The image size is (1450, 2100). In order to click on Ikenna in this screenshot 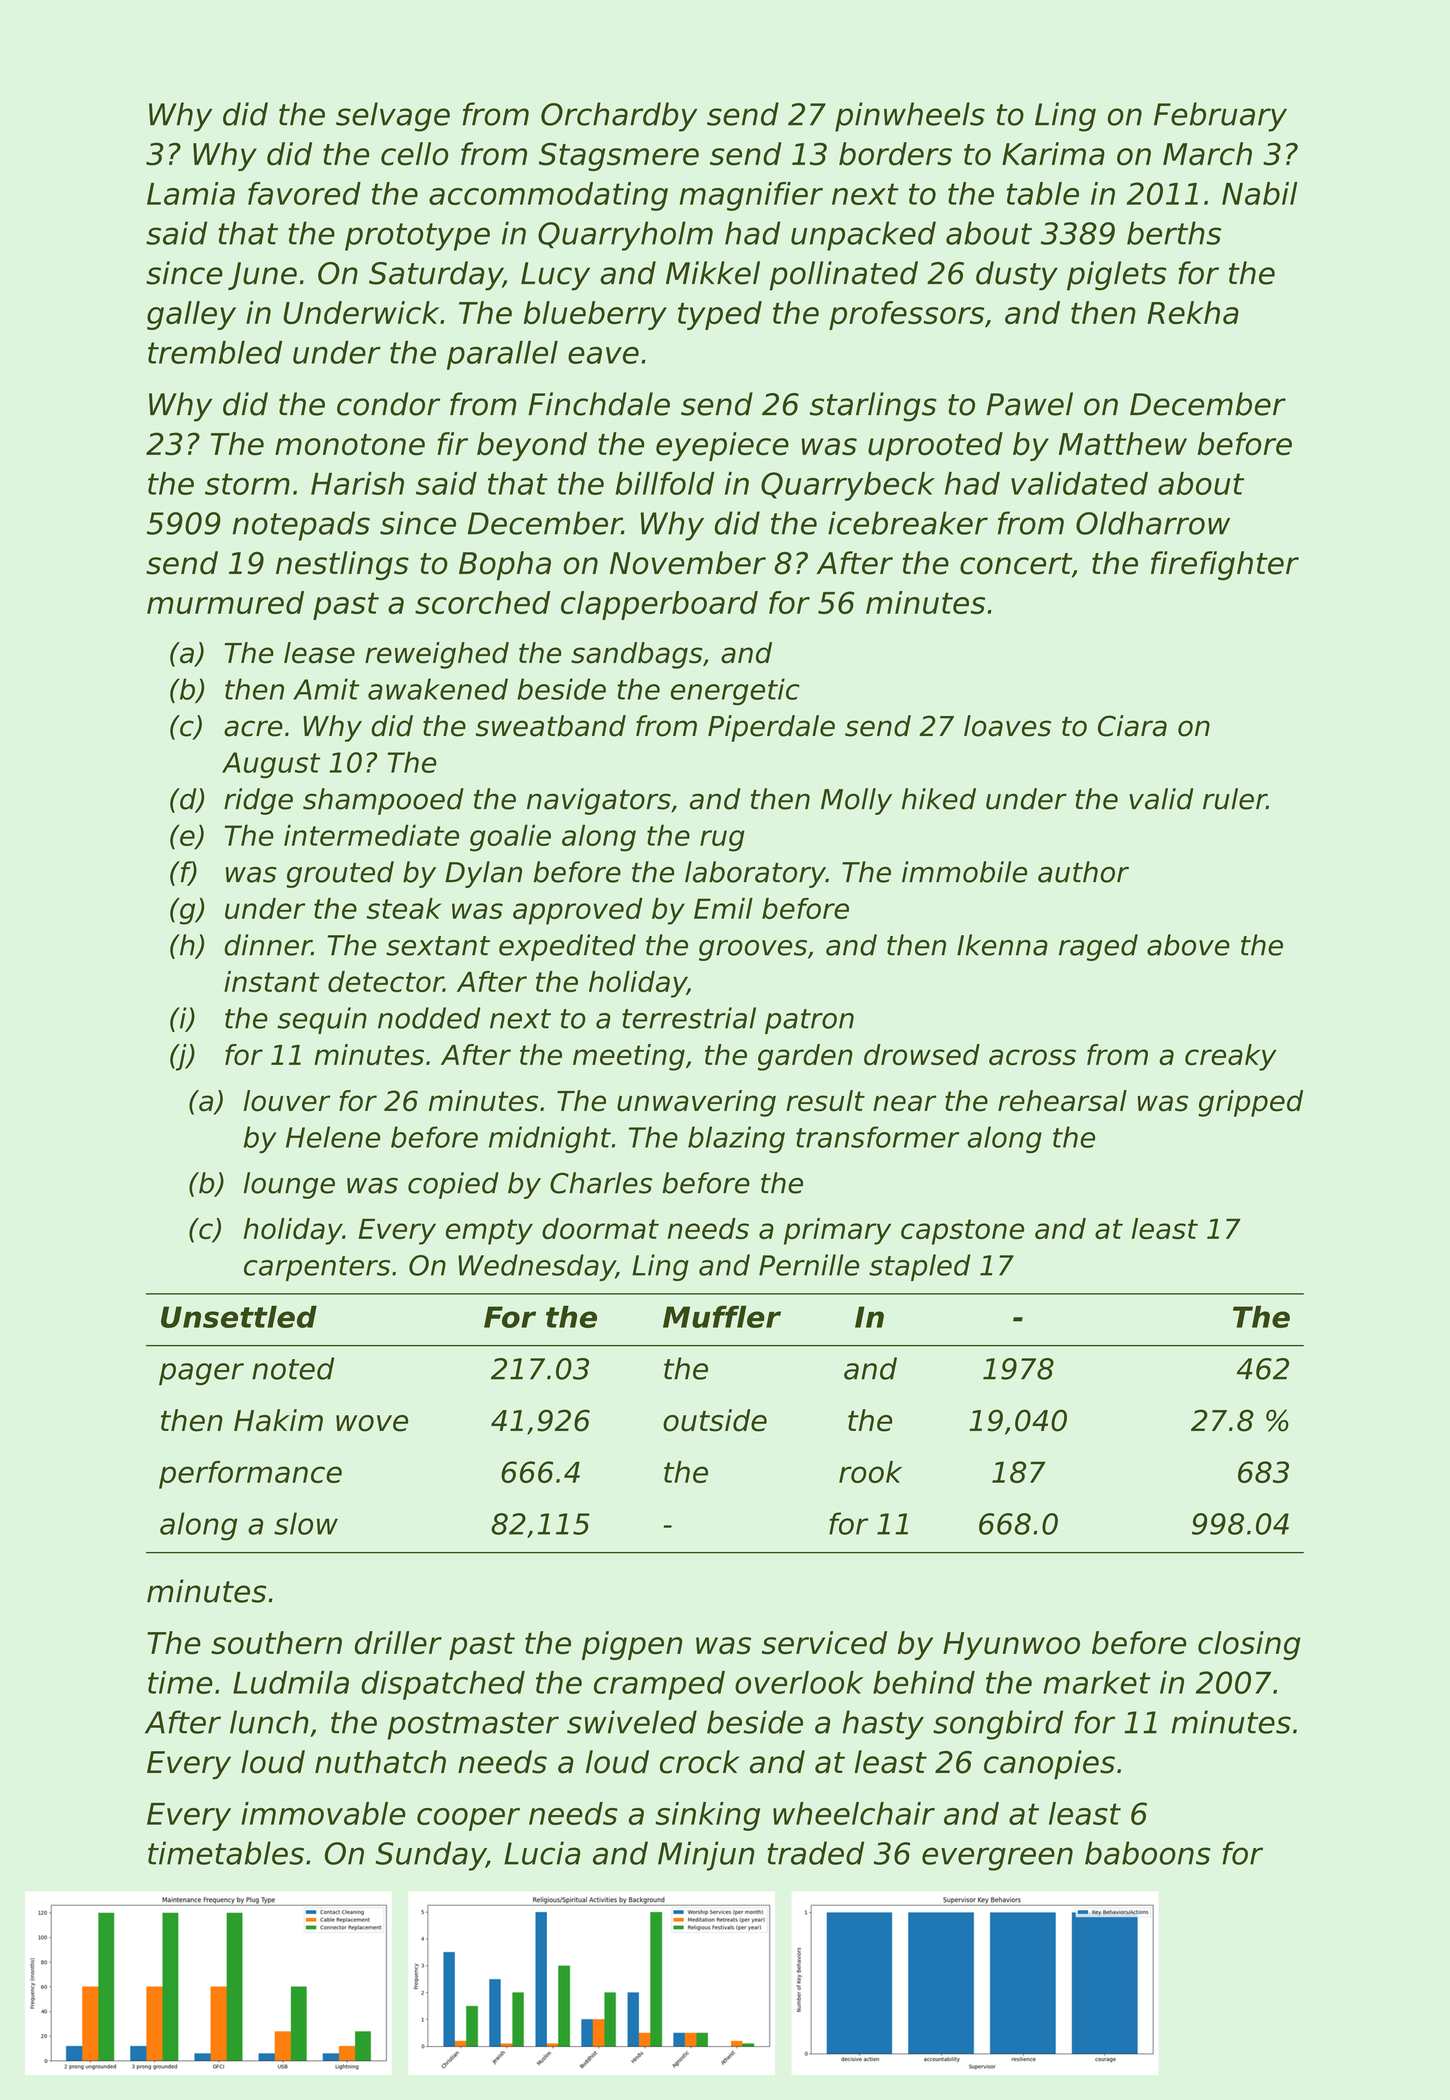, I will do `click(1002, 945)`.
